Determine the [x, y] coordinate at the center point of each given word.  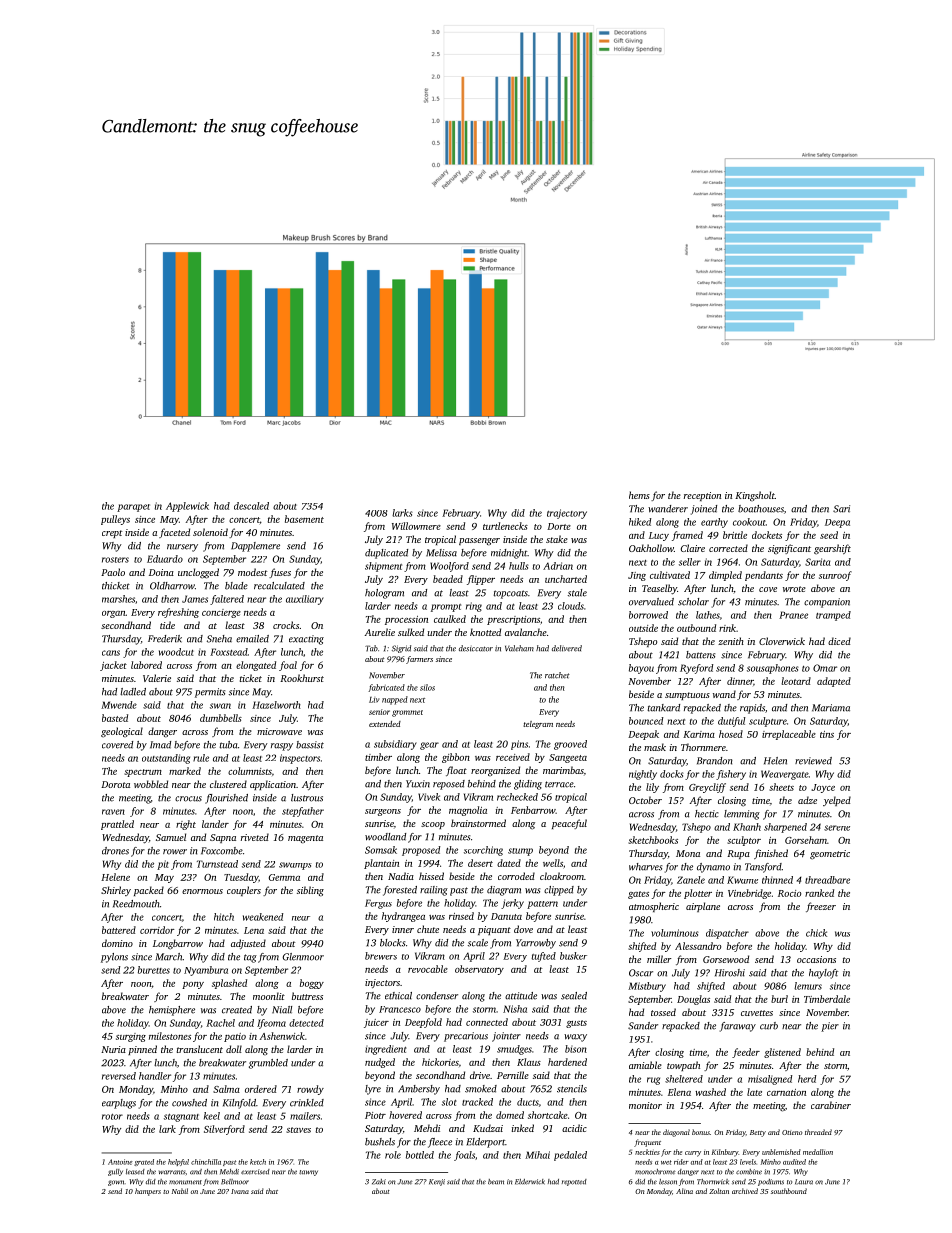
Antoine [120, 1162]
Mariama [831, 708]
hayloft [823, 974]
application [273, 785]
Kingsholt [755, 496]
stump [520, 852]
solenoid [210, 532]
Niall [282, 1010]
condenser [437, 996]
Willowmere [416, 526]
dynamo [713, 868]
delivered [567, 648]
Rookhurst [302, 678]
